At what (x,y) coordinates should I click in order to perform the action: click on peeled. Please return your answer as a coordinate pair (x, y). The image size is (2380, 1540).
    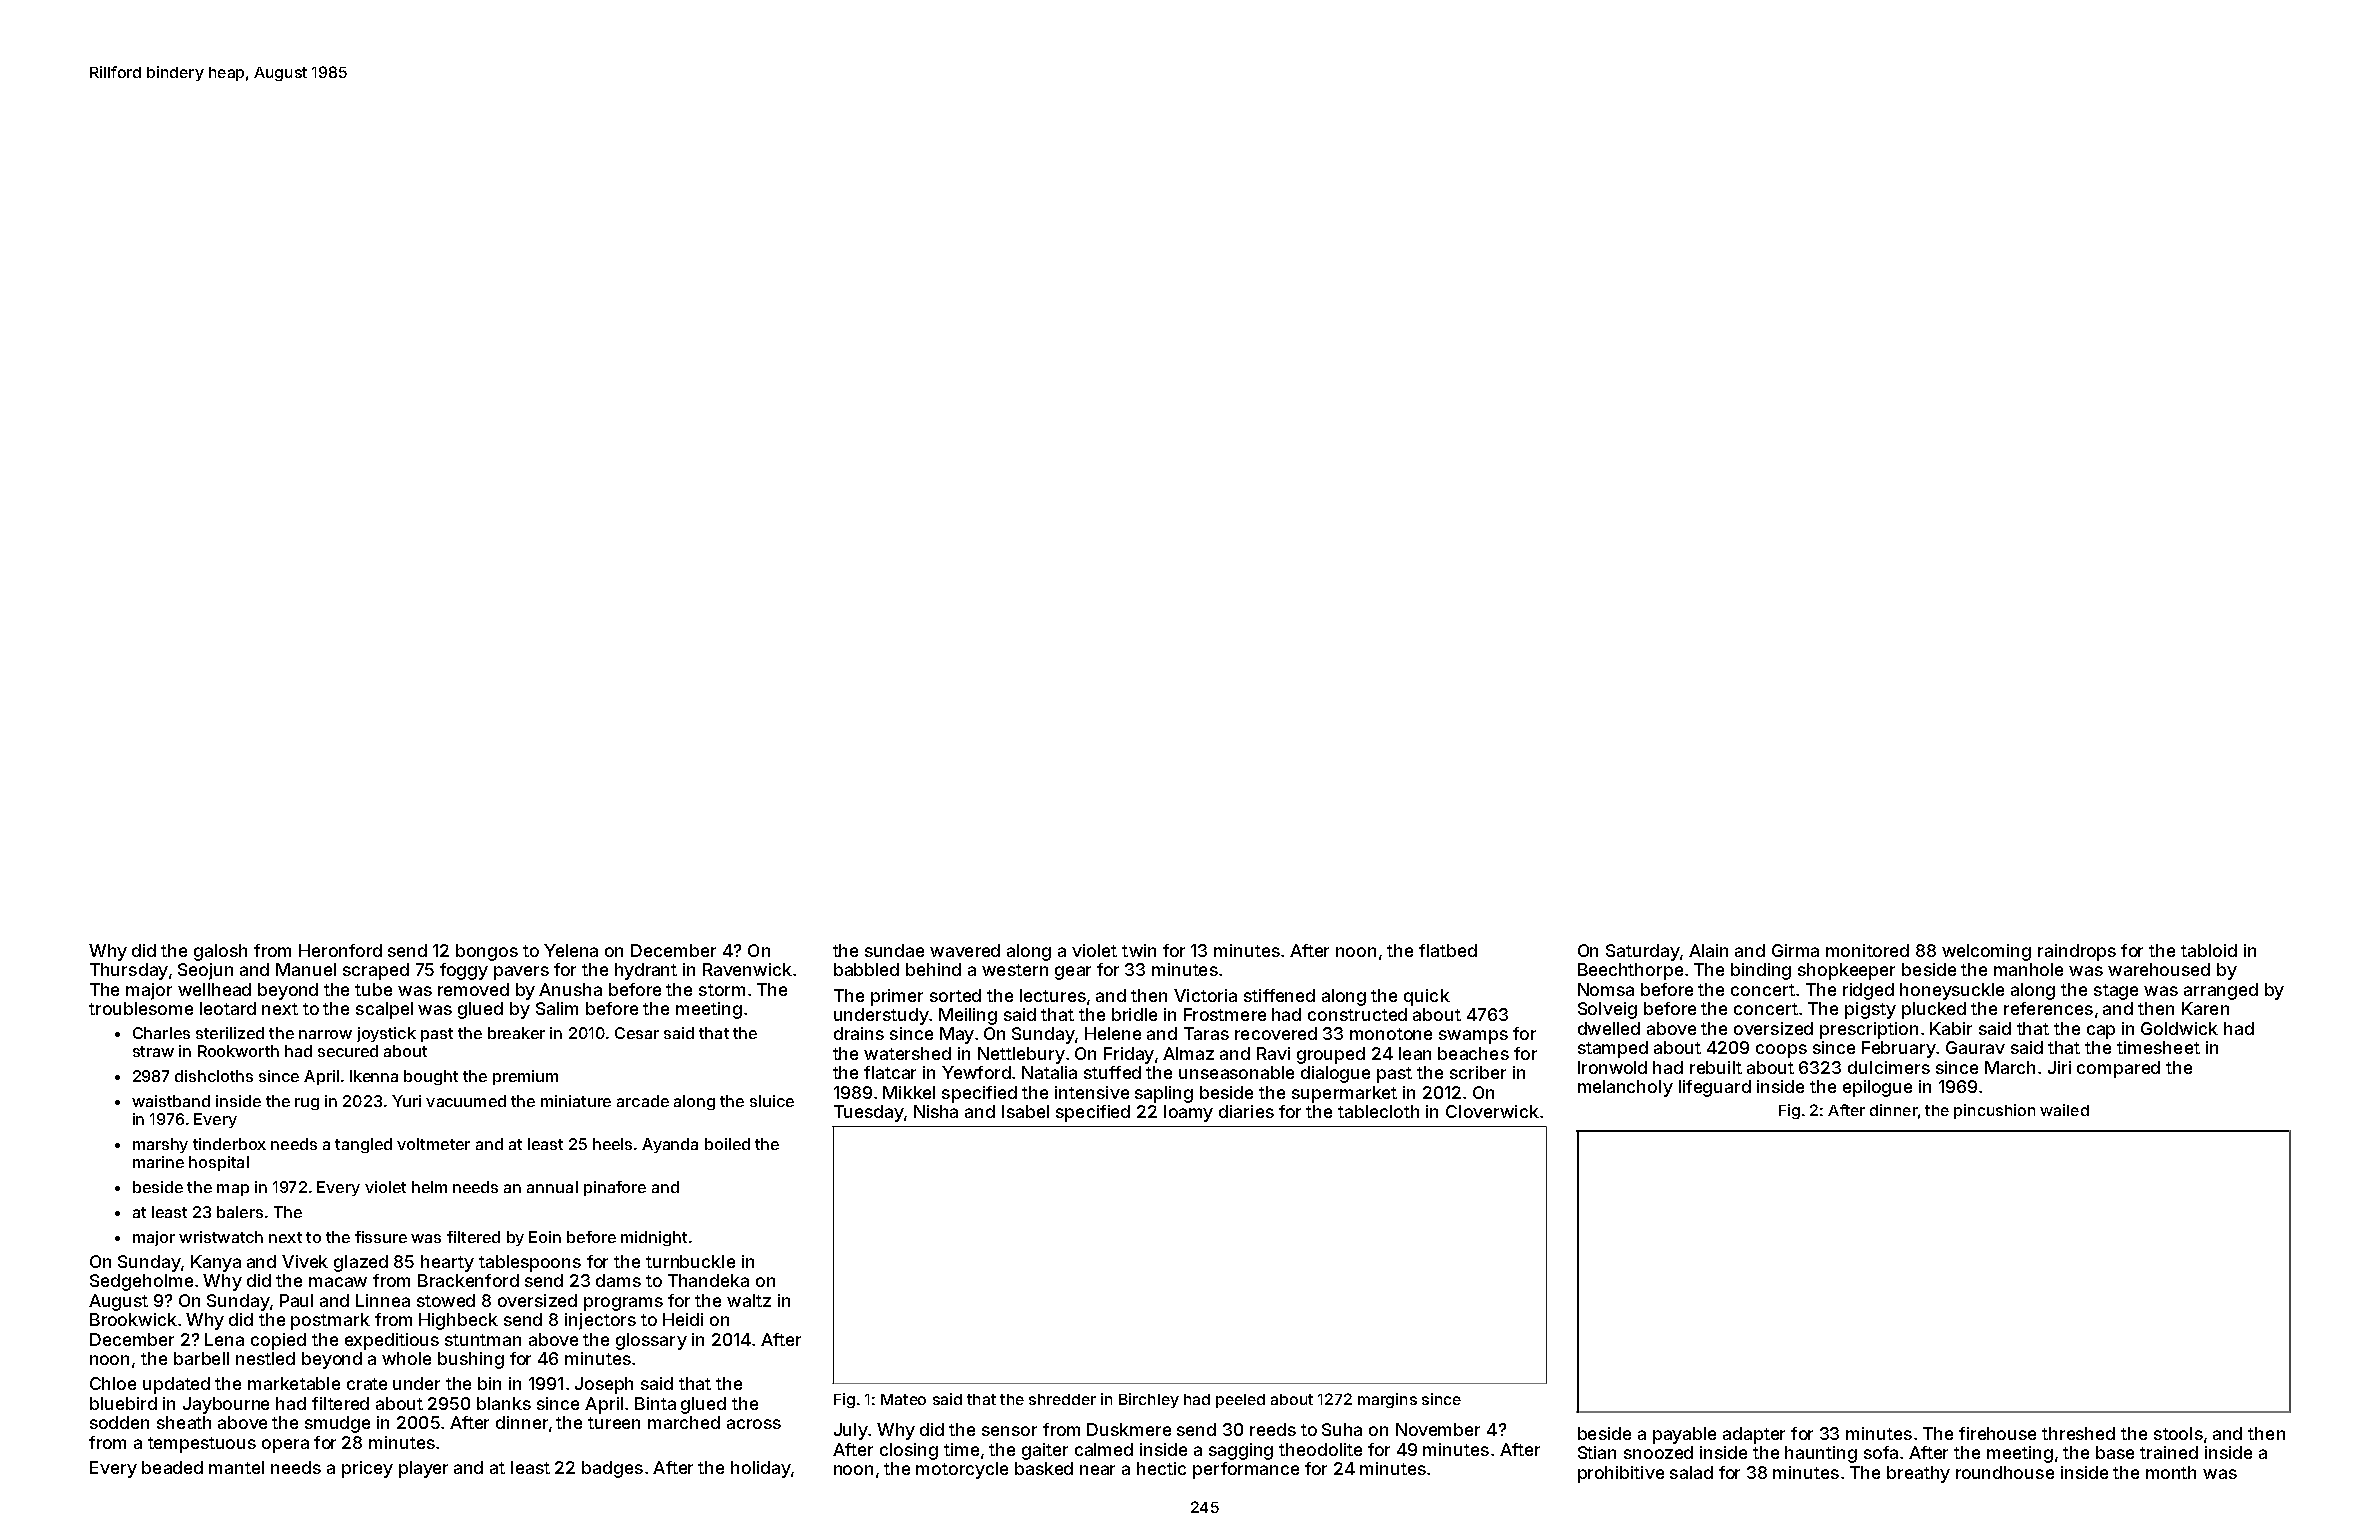
    Looking at the image, I should click on (1240, 1401).
